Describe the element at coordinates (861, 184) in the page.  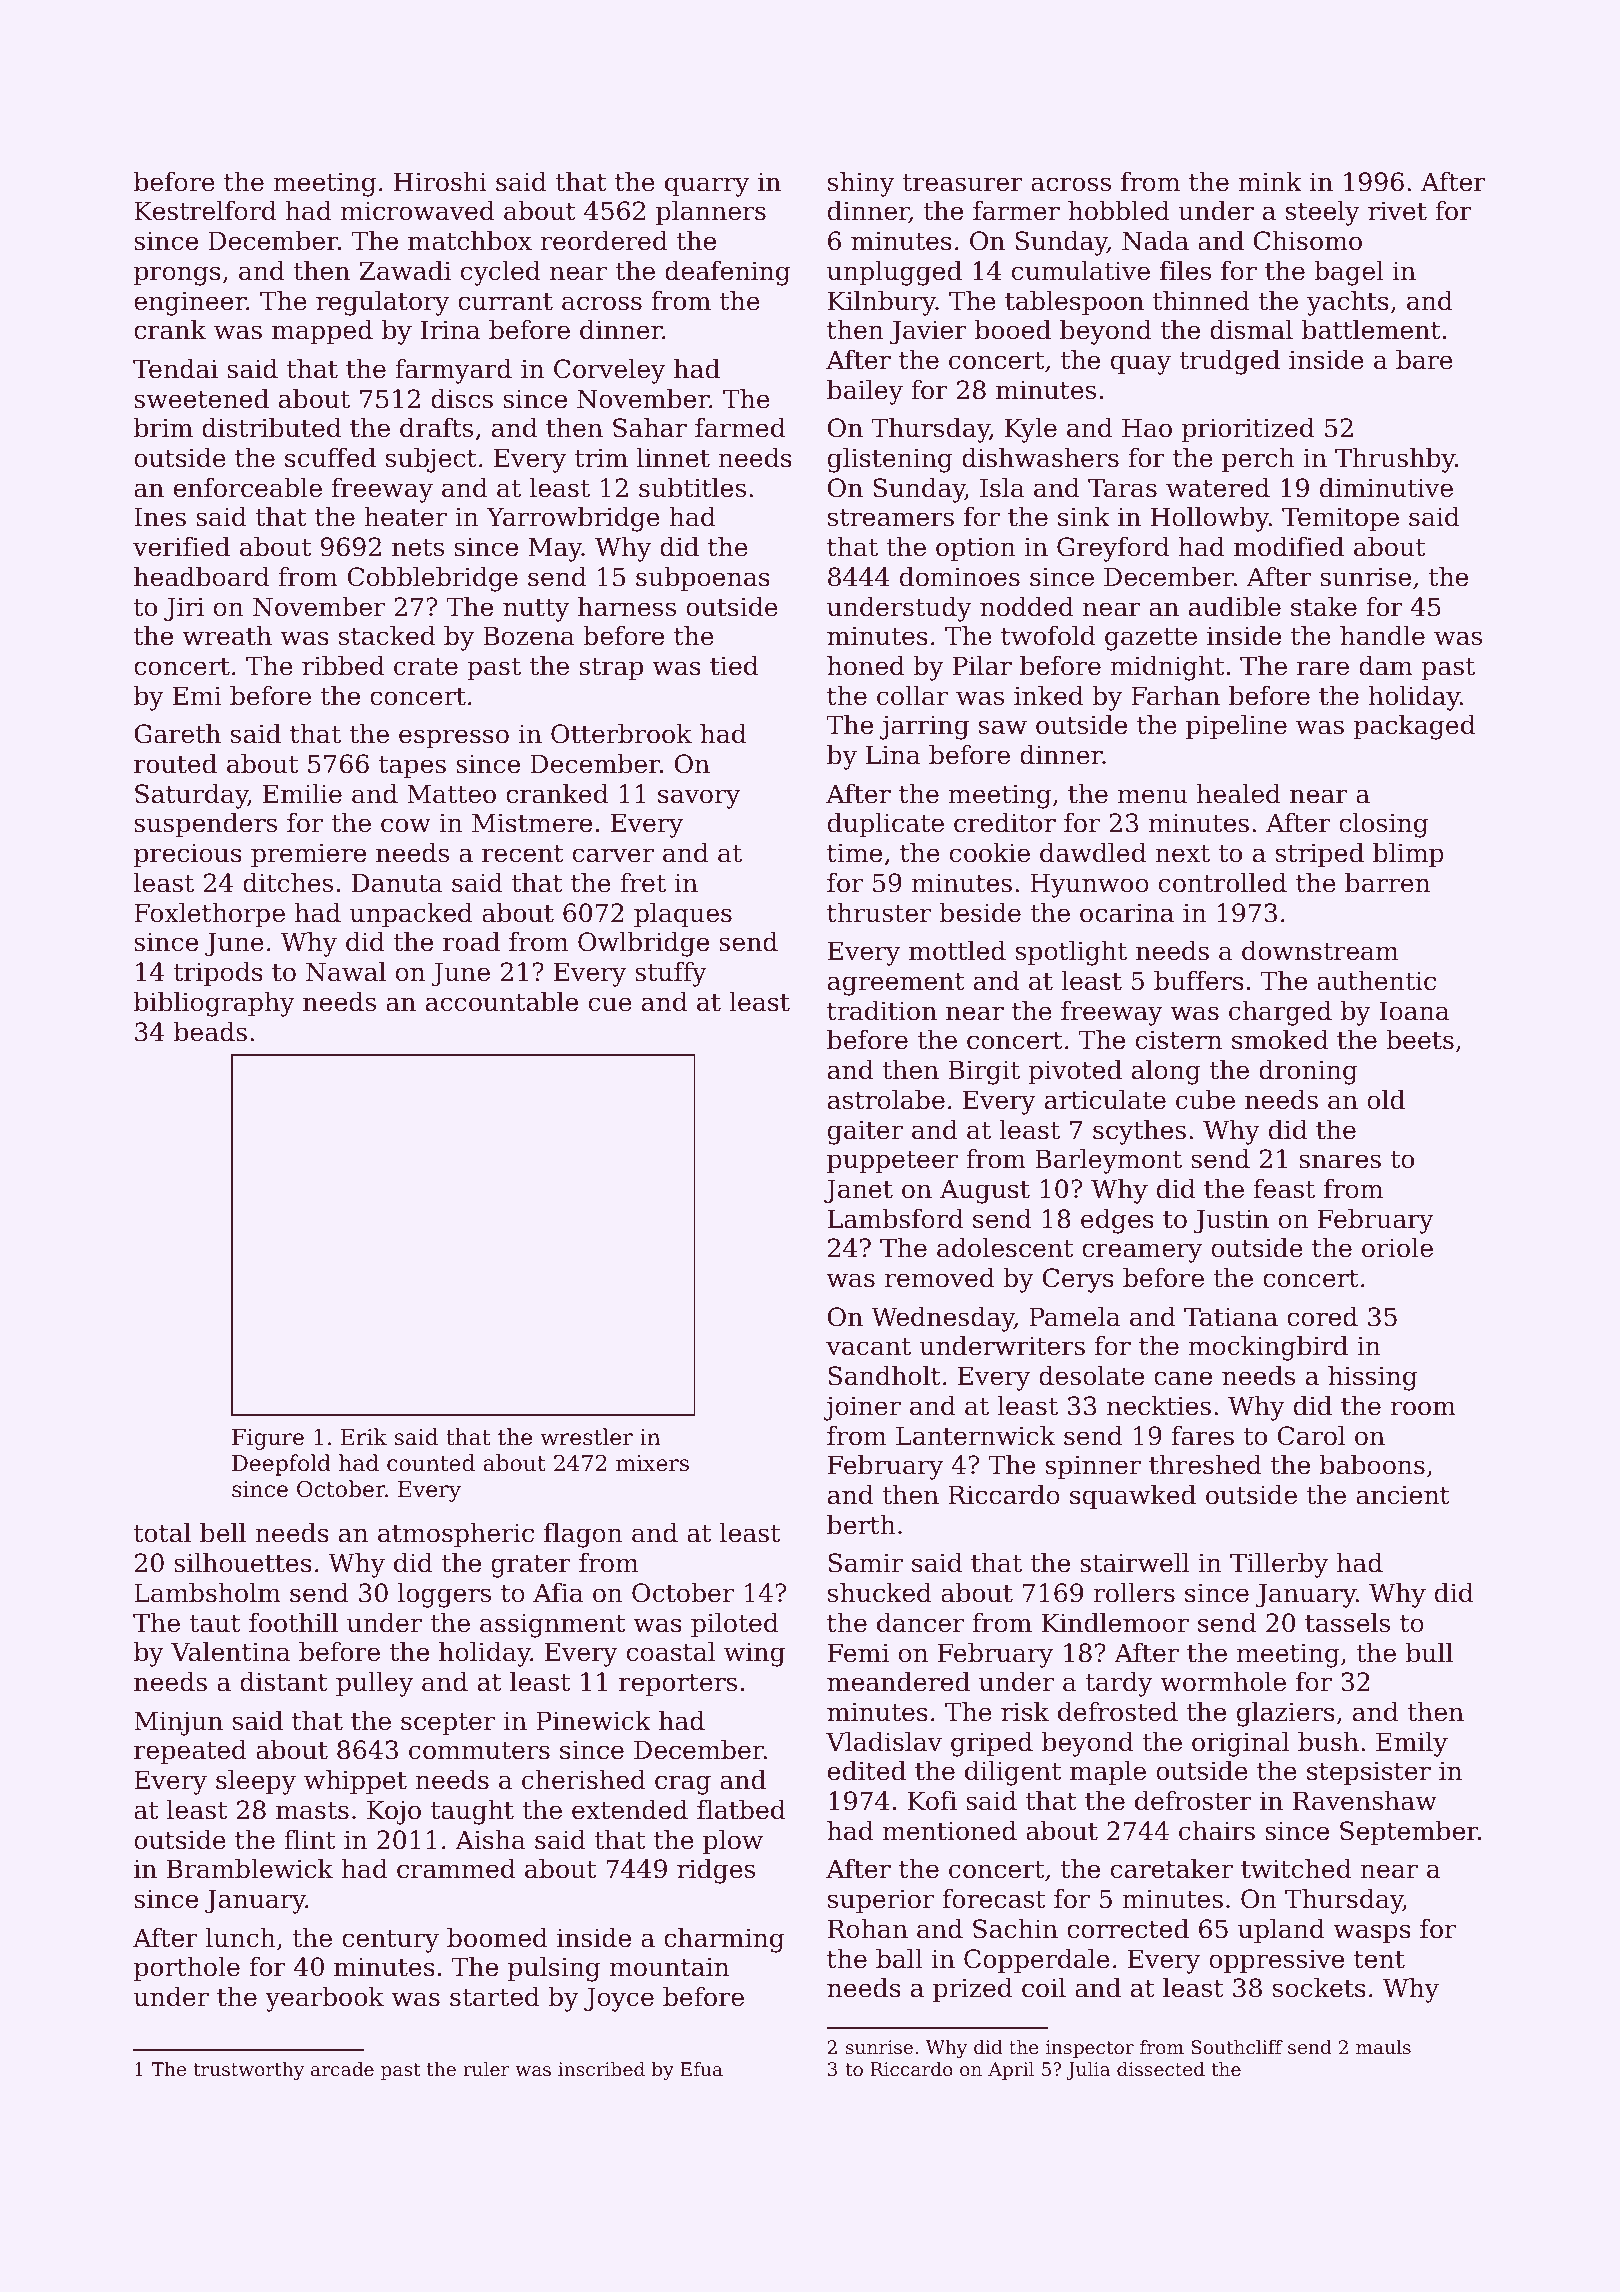
I see `shiny` at that location.
